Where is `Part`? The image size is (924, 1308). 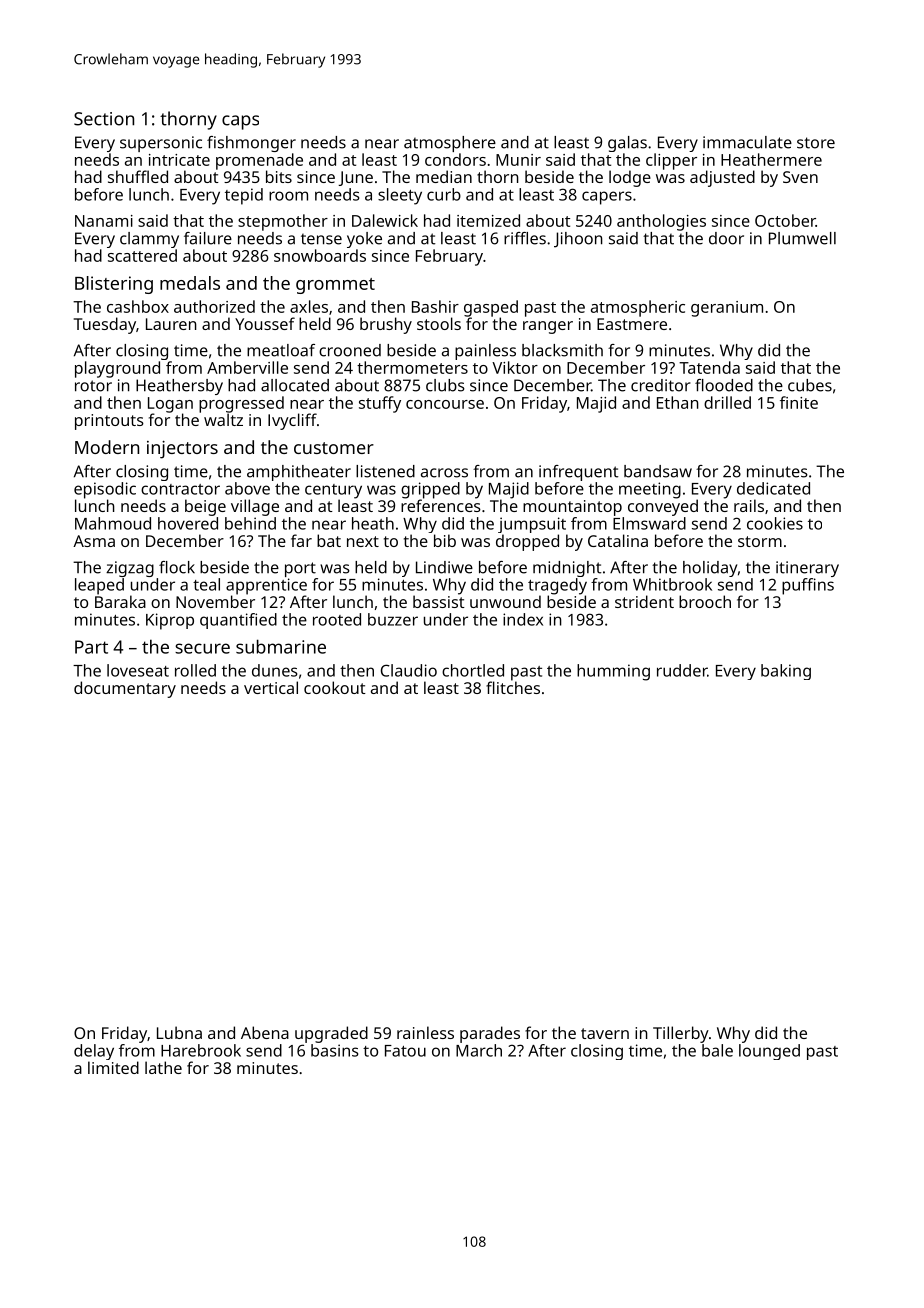
Part is located at coordinates (91, 647).
